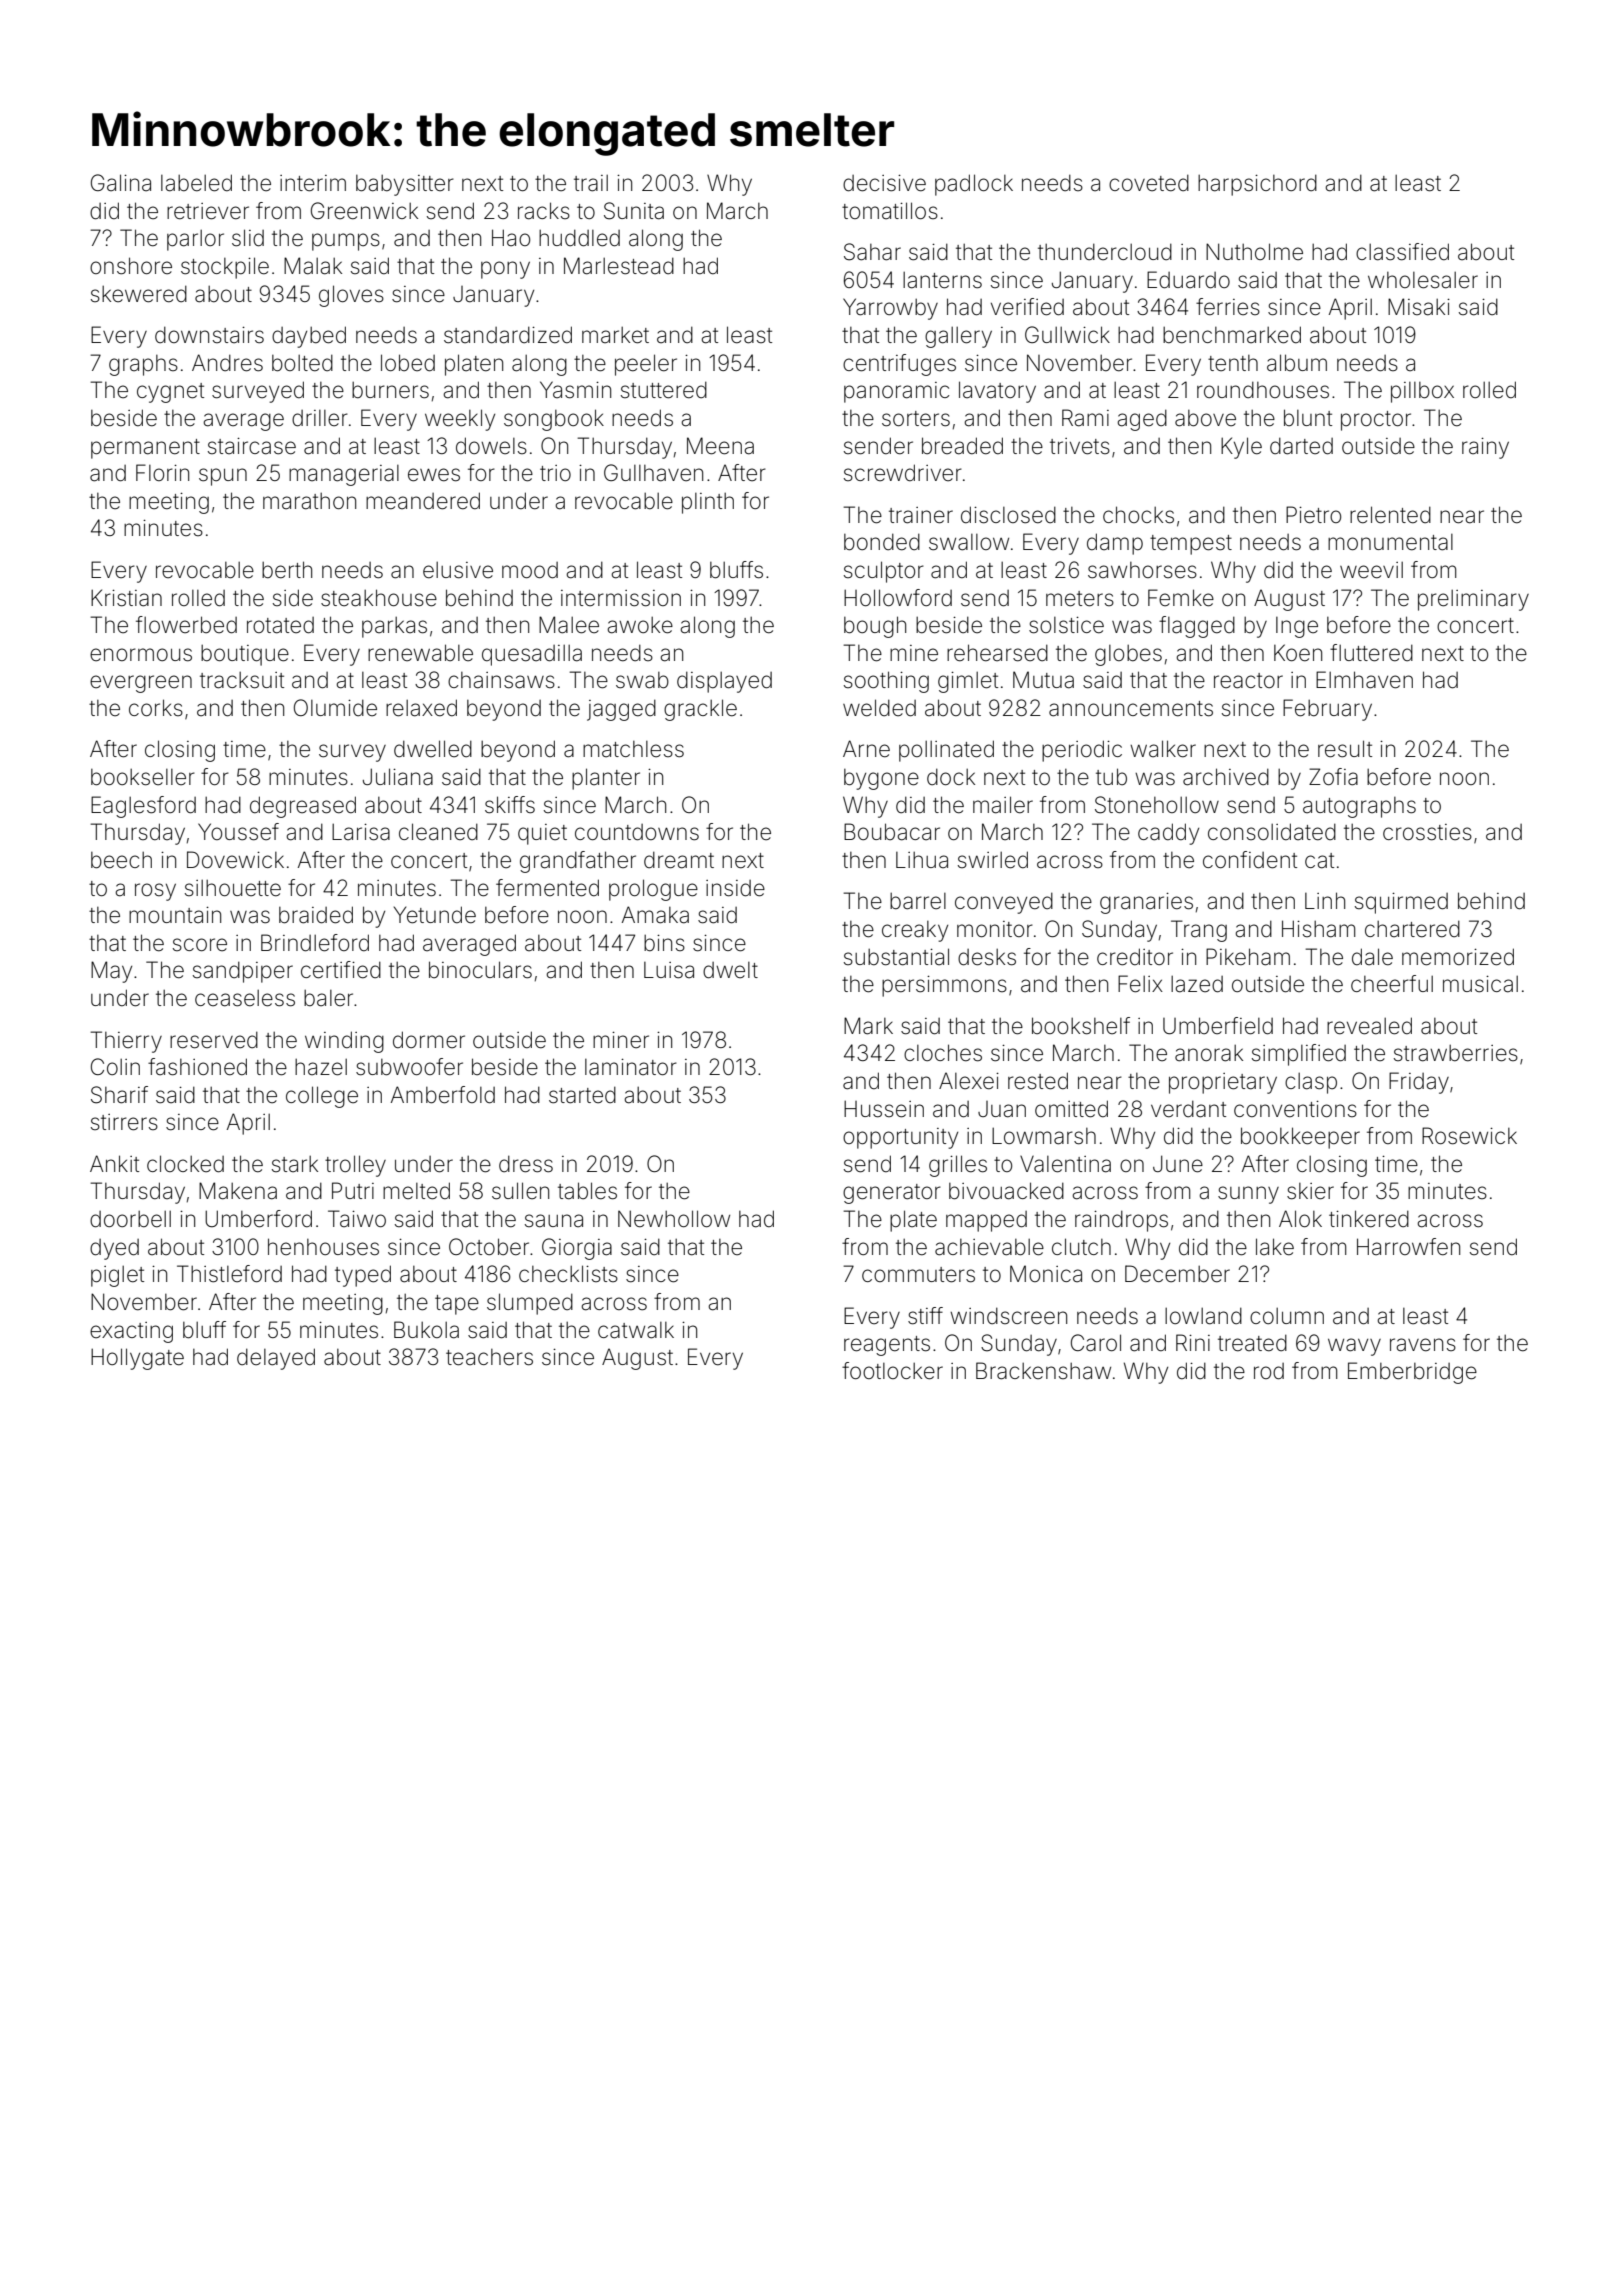  I want to click on musical, so click(1480, 984).
